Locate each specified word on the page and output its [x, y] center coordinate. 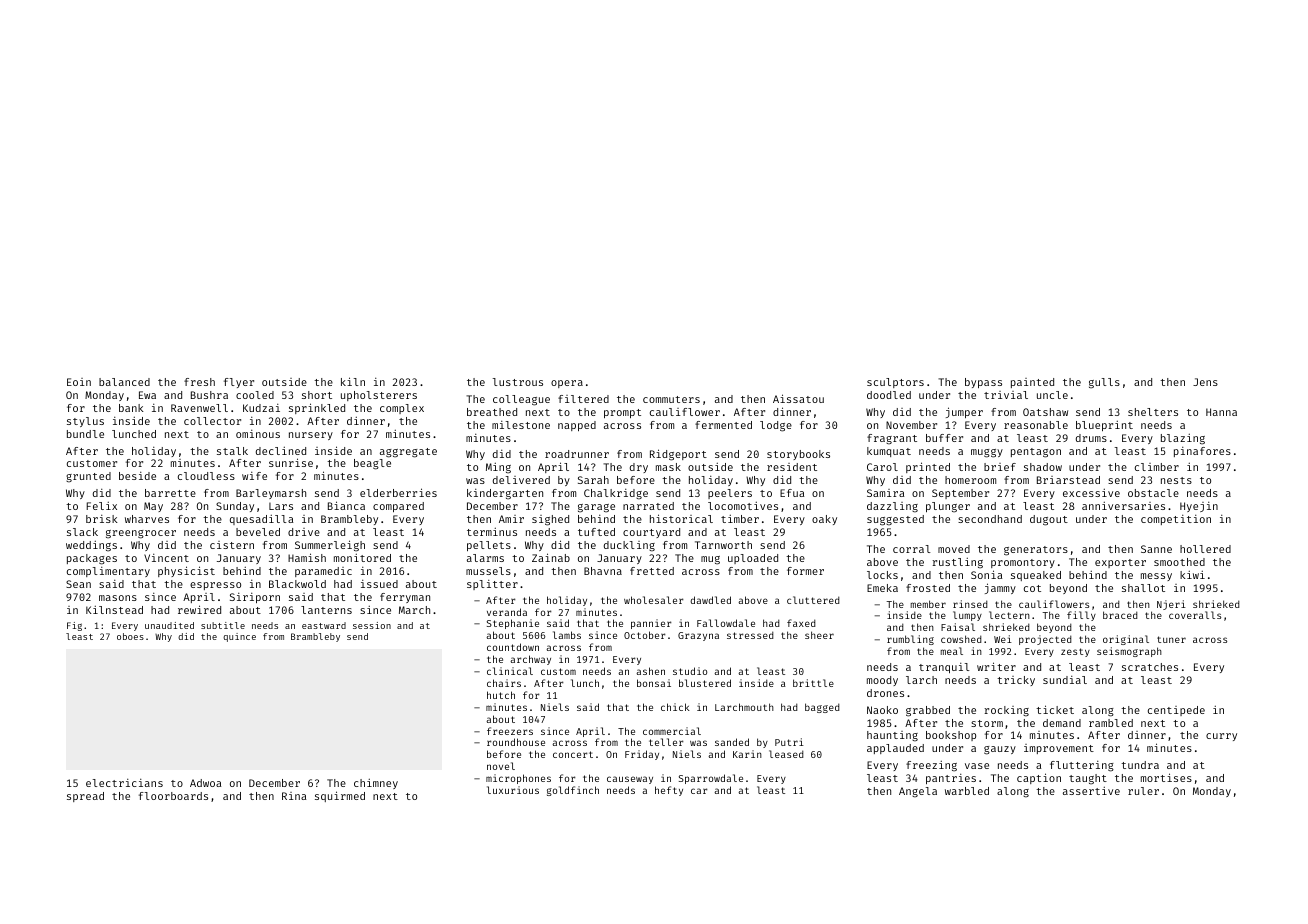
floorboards [173, 796]
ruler [1143, 791]
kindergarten [505, 494]
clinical [510, 671]
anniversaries [1123, 506]
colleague [521, 400]
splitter [492, 585]
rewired [199, 609]
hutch [501, 695]
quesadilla [261, 520]
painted [1032, 383]
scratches [1150, 667]
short [317, 395]
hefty [669, 791]
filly [1081, 616]
